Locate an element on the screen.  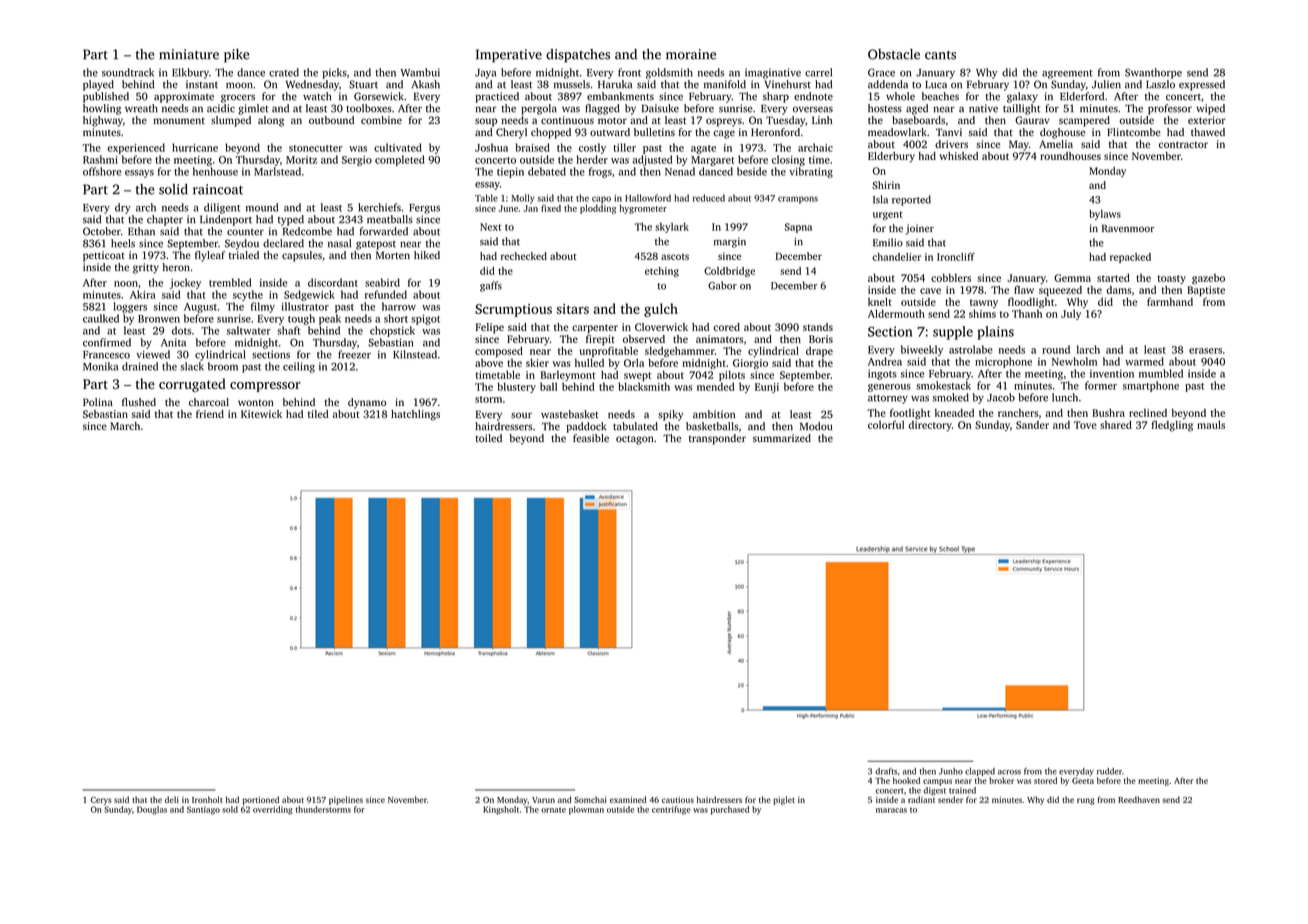
gaffs is located at coordinates (491, 286).
